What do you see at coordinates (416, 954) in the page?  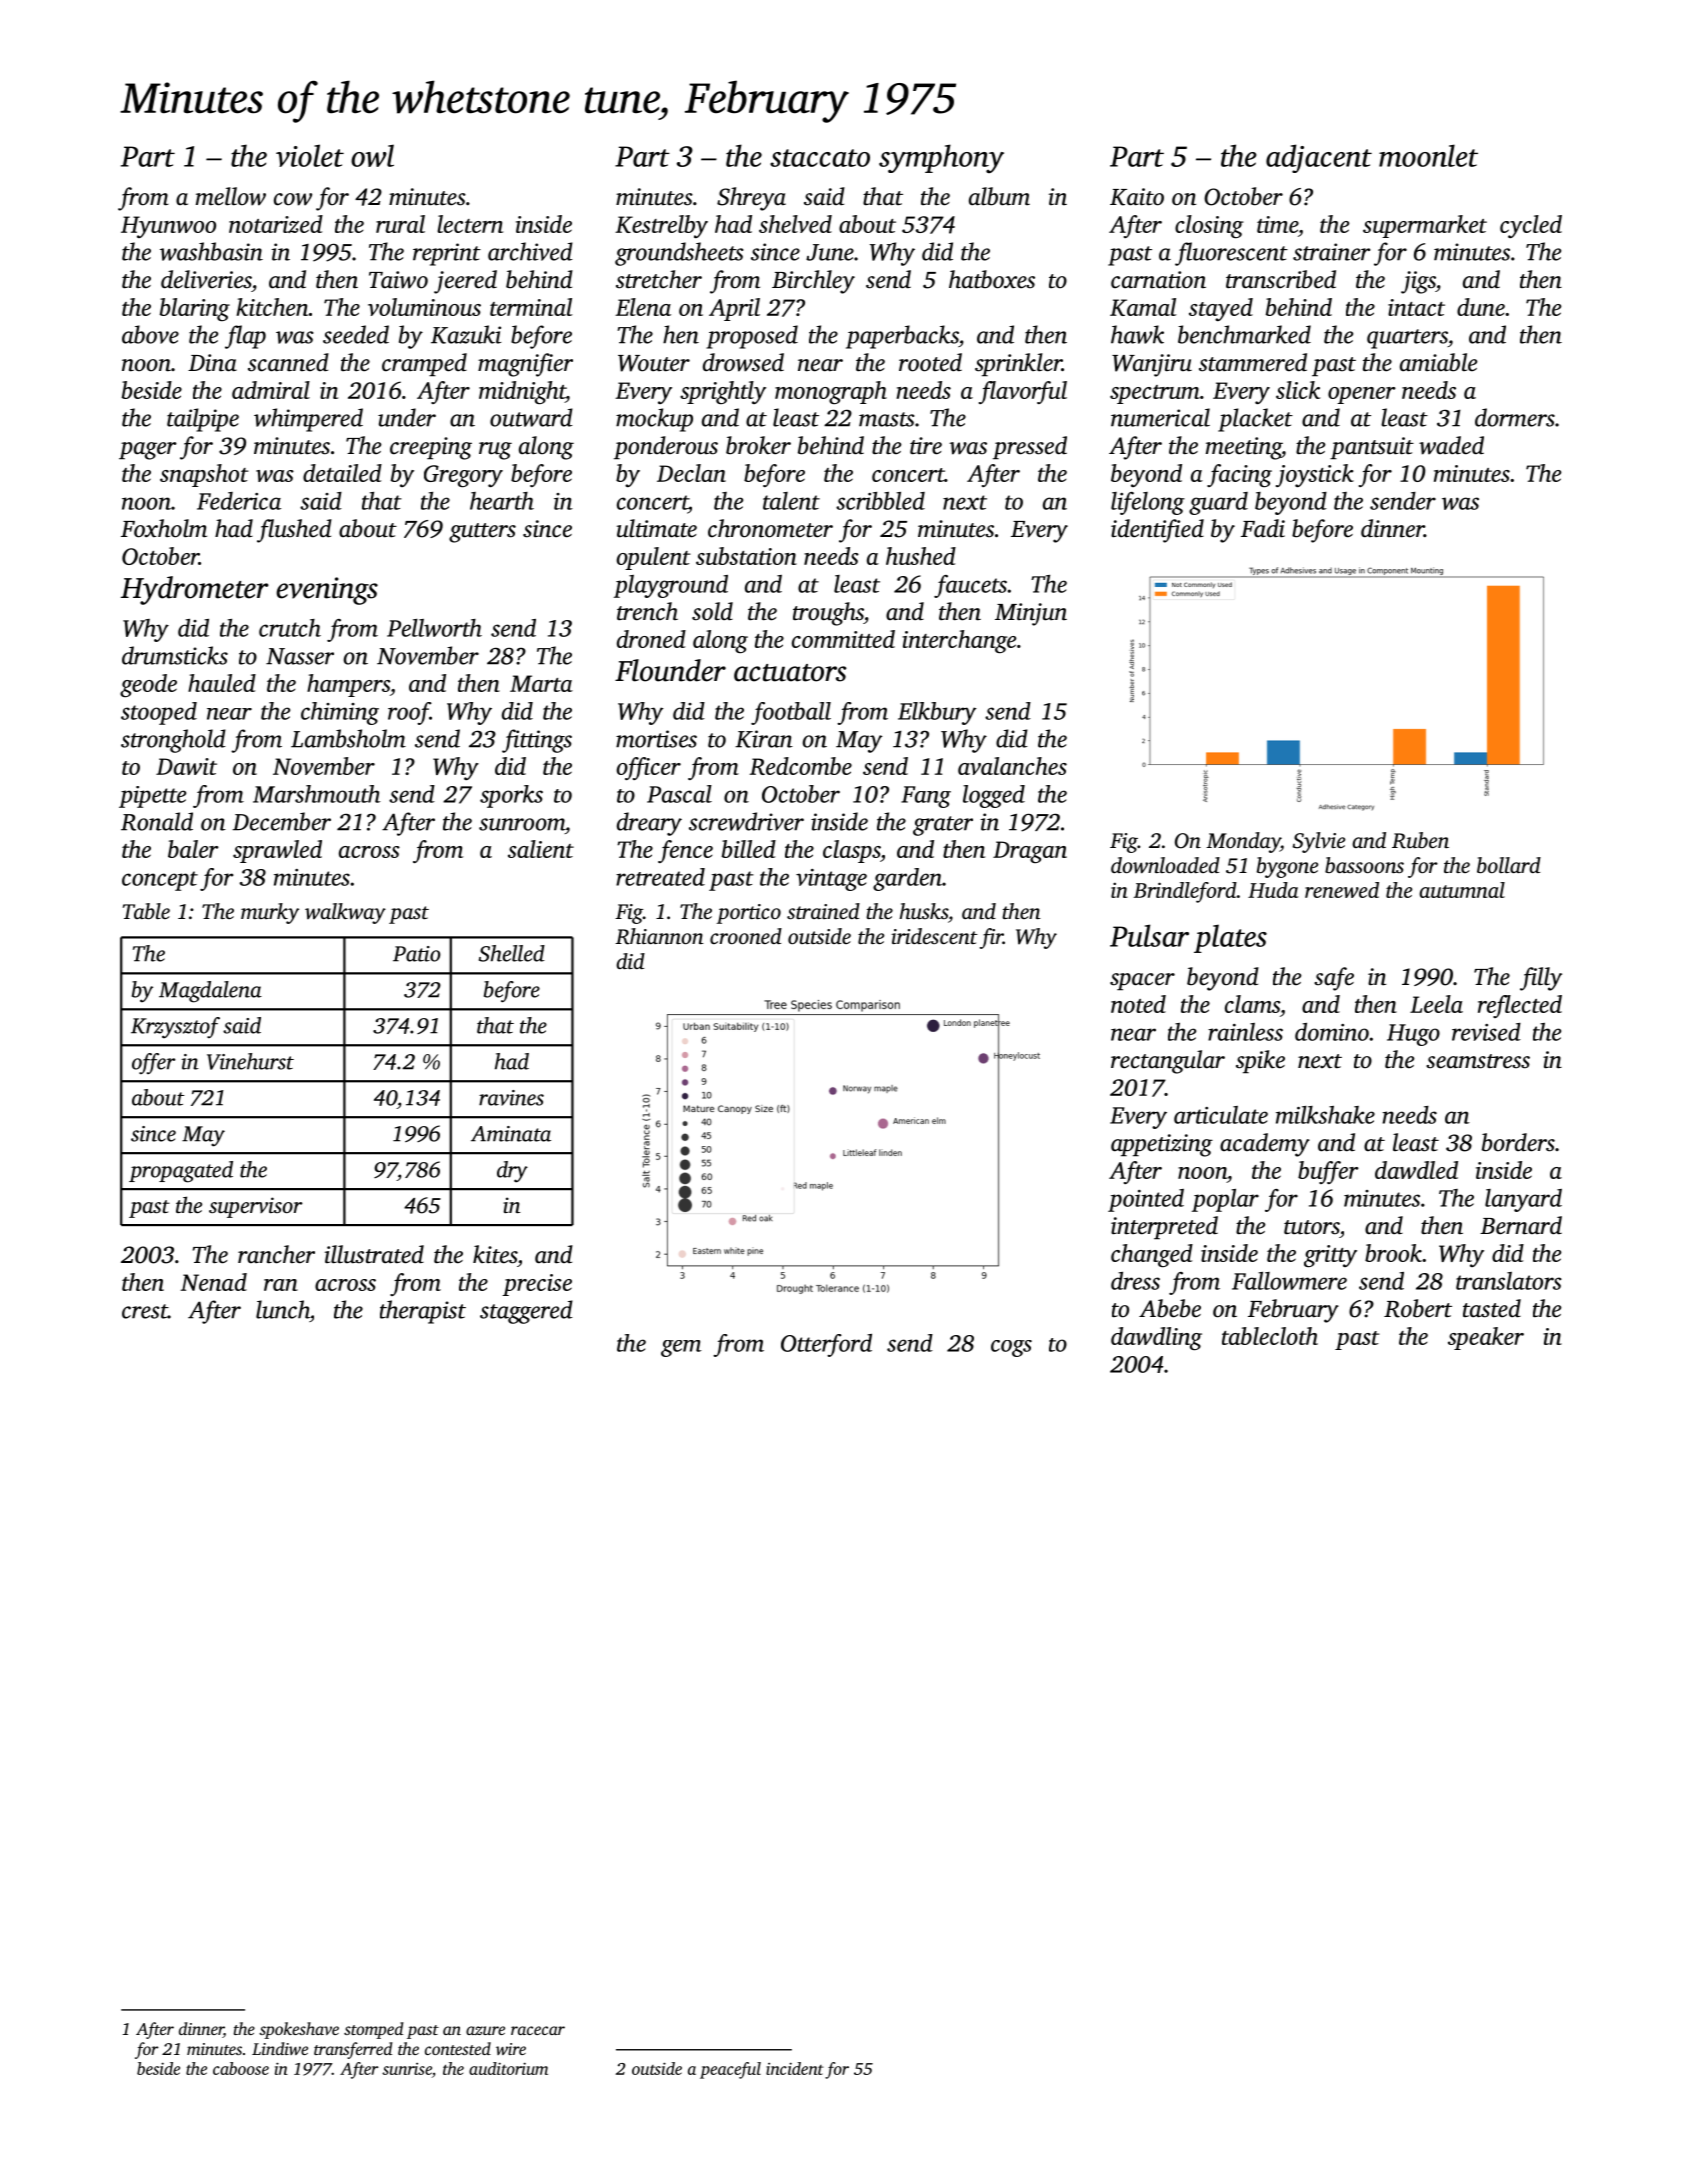 I see `Patio` at bounding box center [416, 954].
